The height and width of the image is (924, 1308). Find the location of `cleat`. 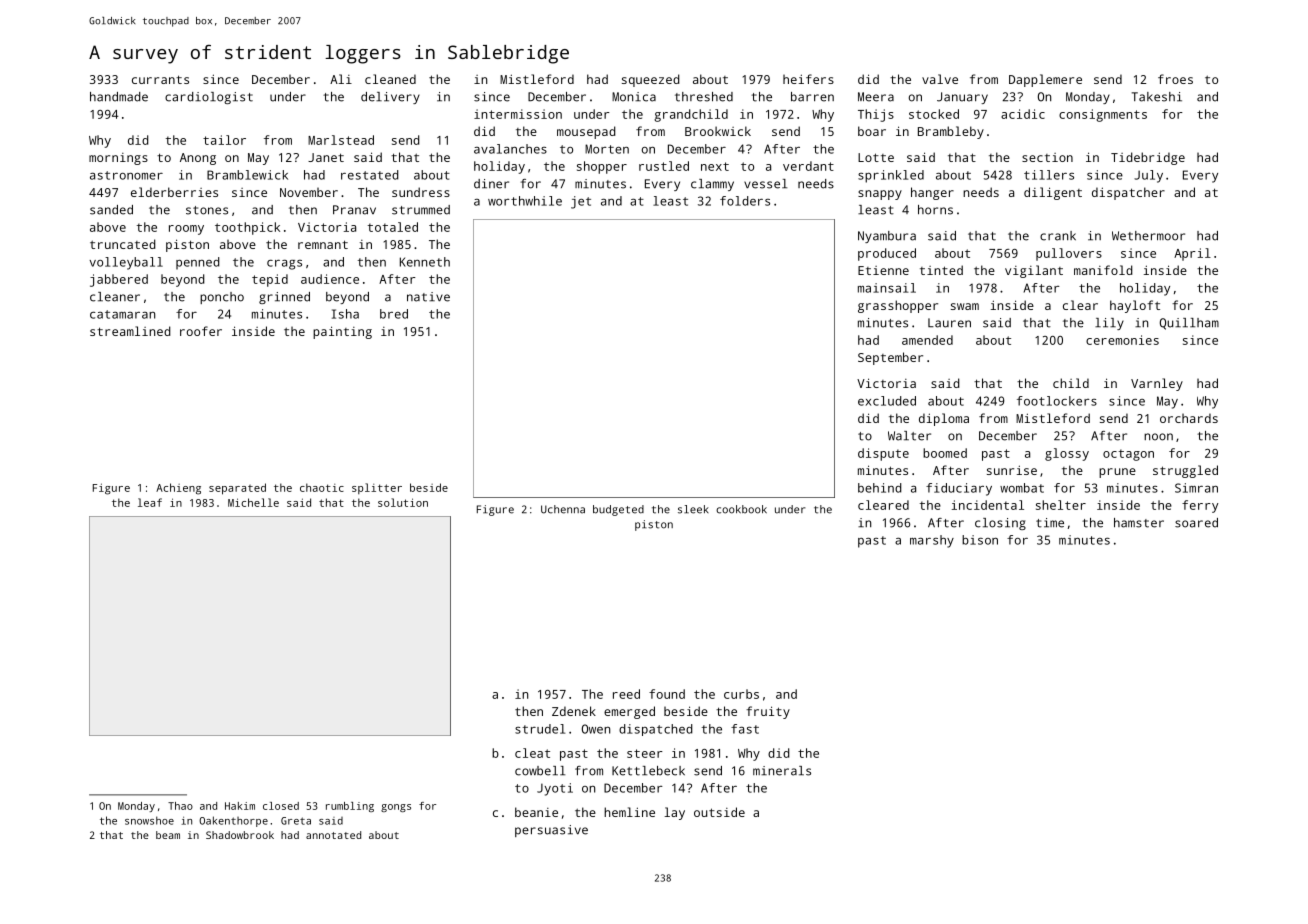

cleat is located at coordinates (532, 753).
